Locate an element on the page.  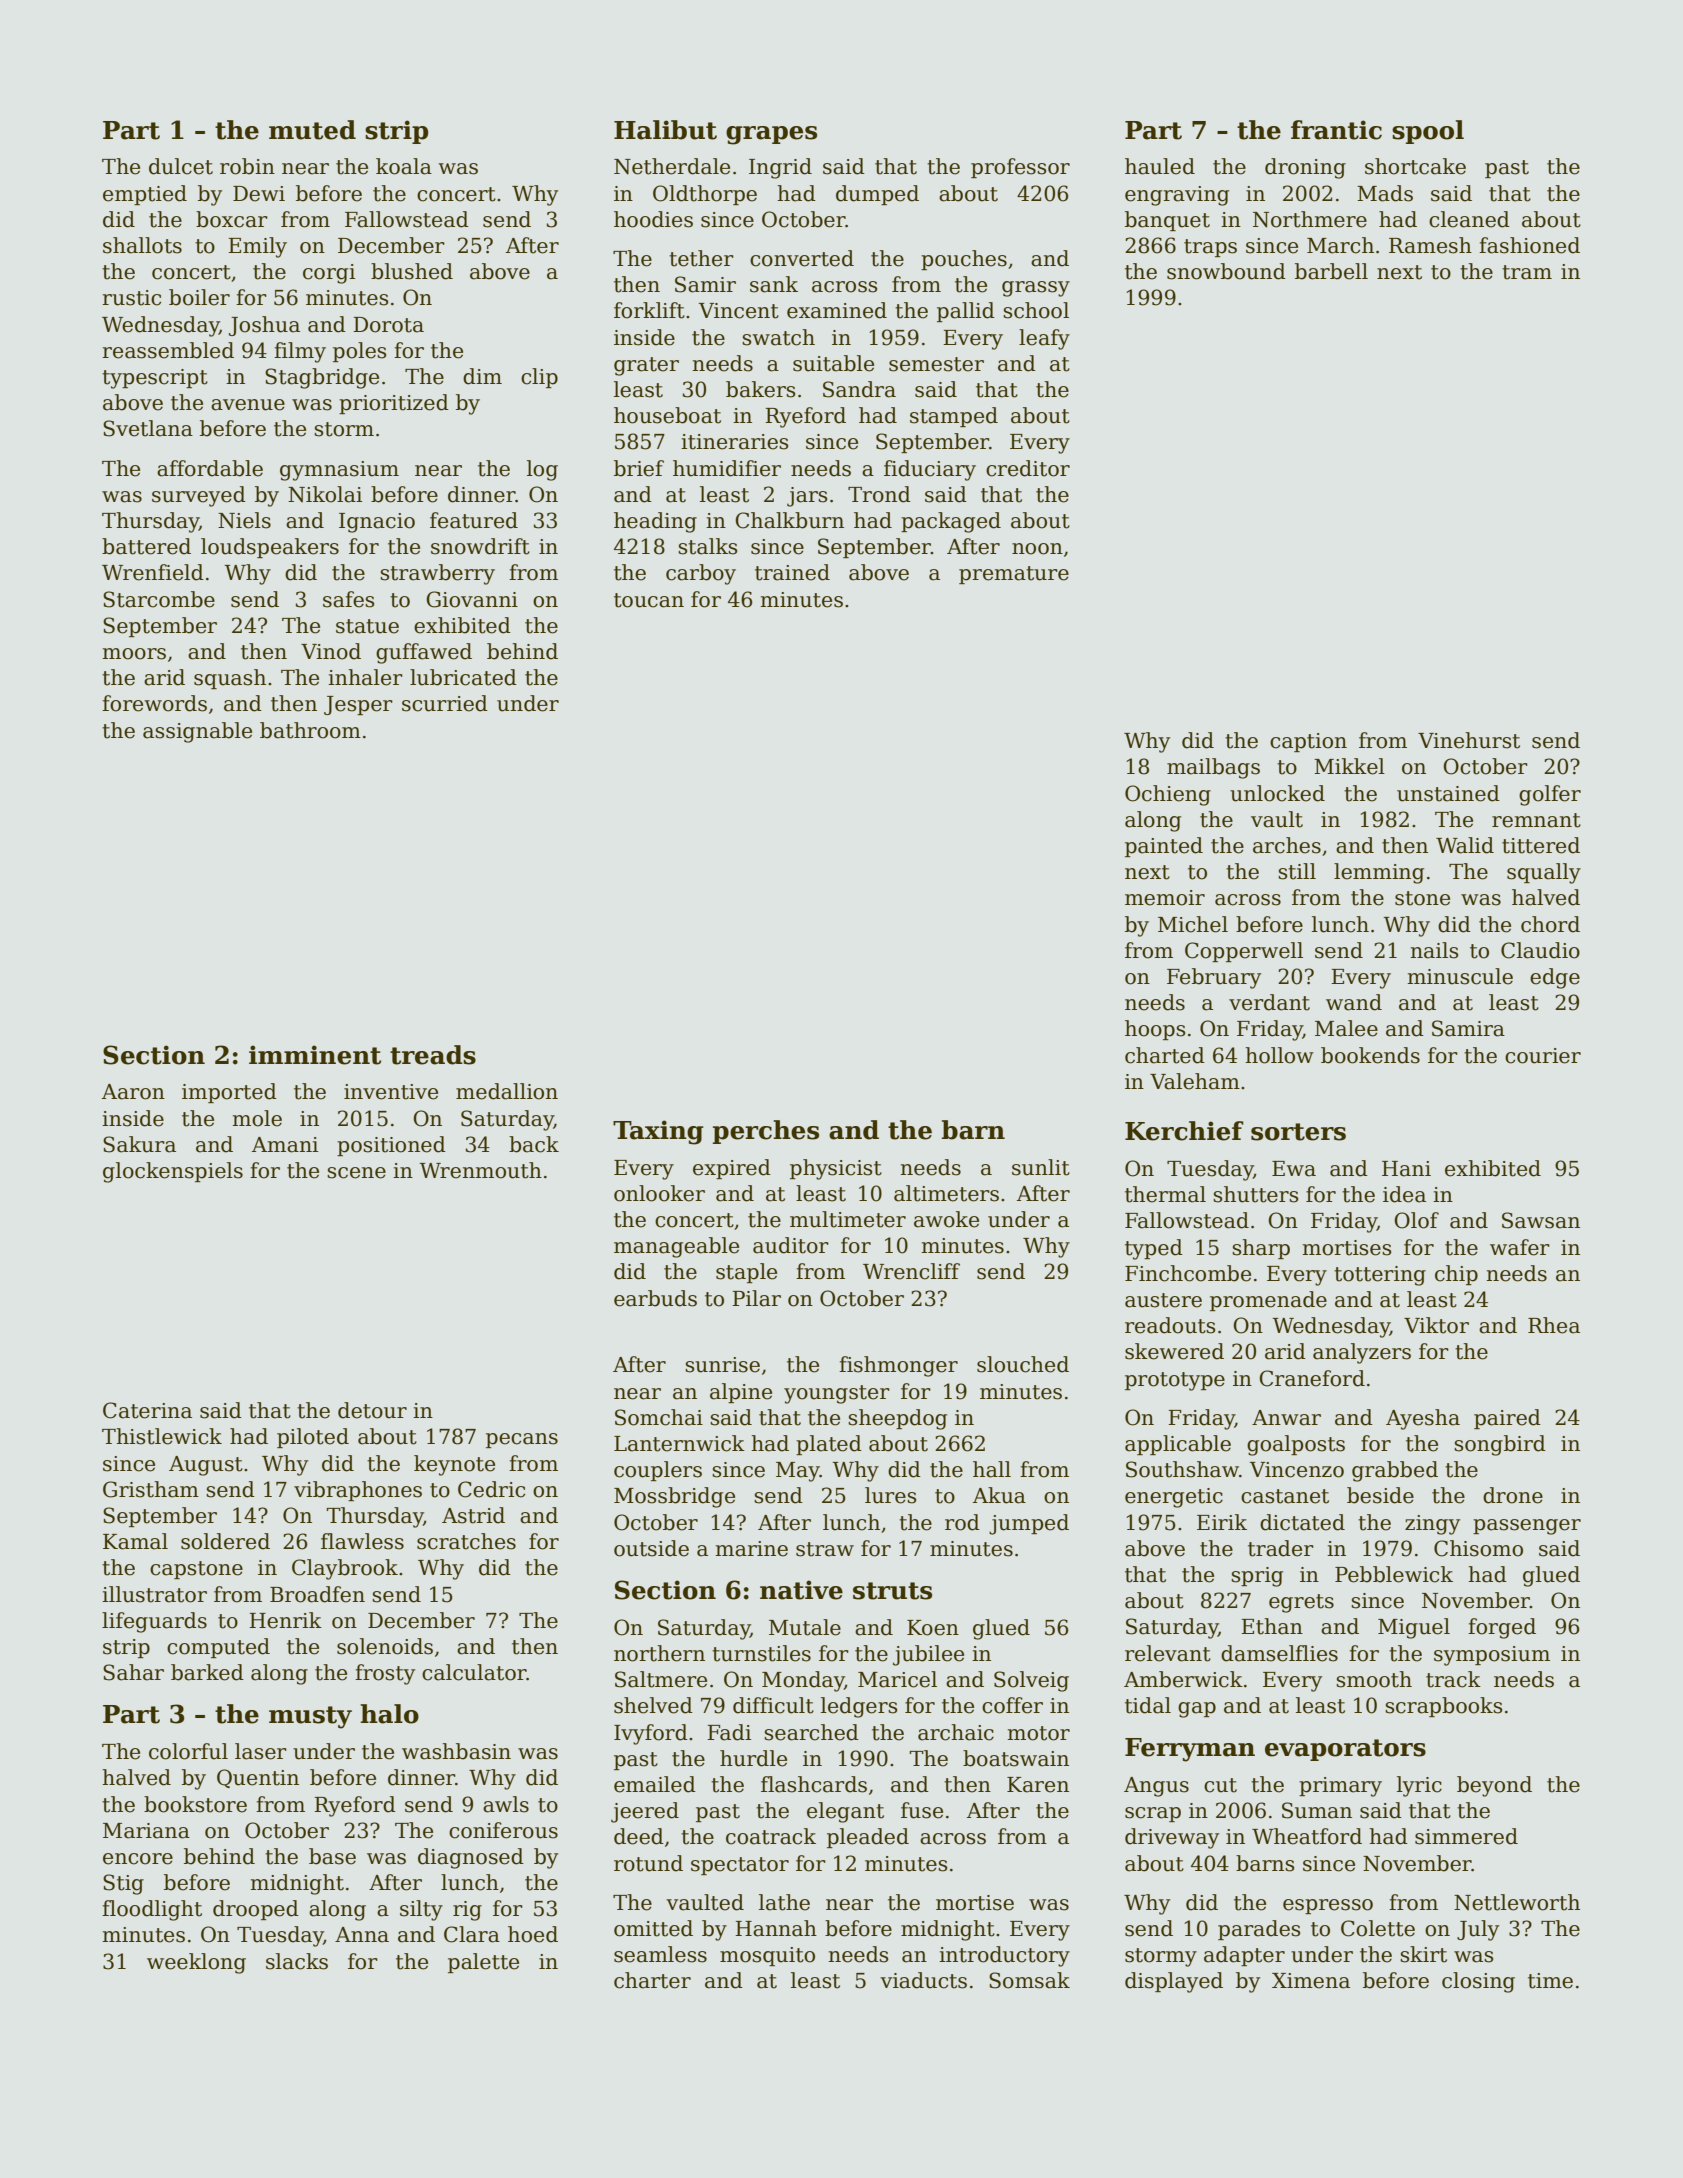
positioned is located at coordinates (391, 1146).
